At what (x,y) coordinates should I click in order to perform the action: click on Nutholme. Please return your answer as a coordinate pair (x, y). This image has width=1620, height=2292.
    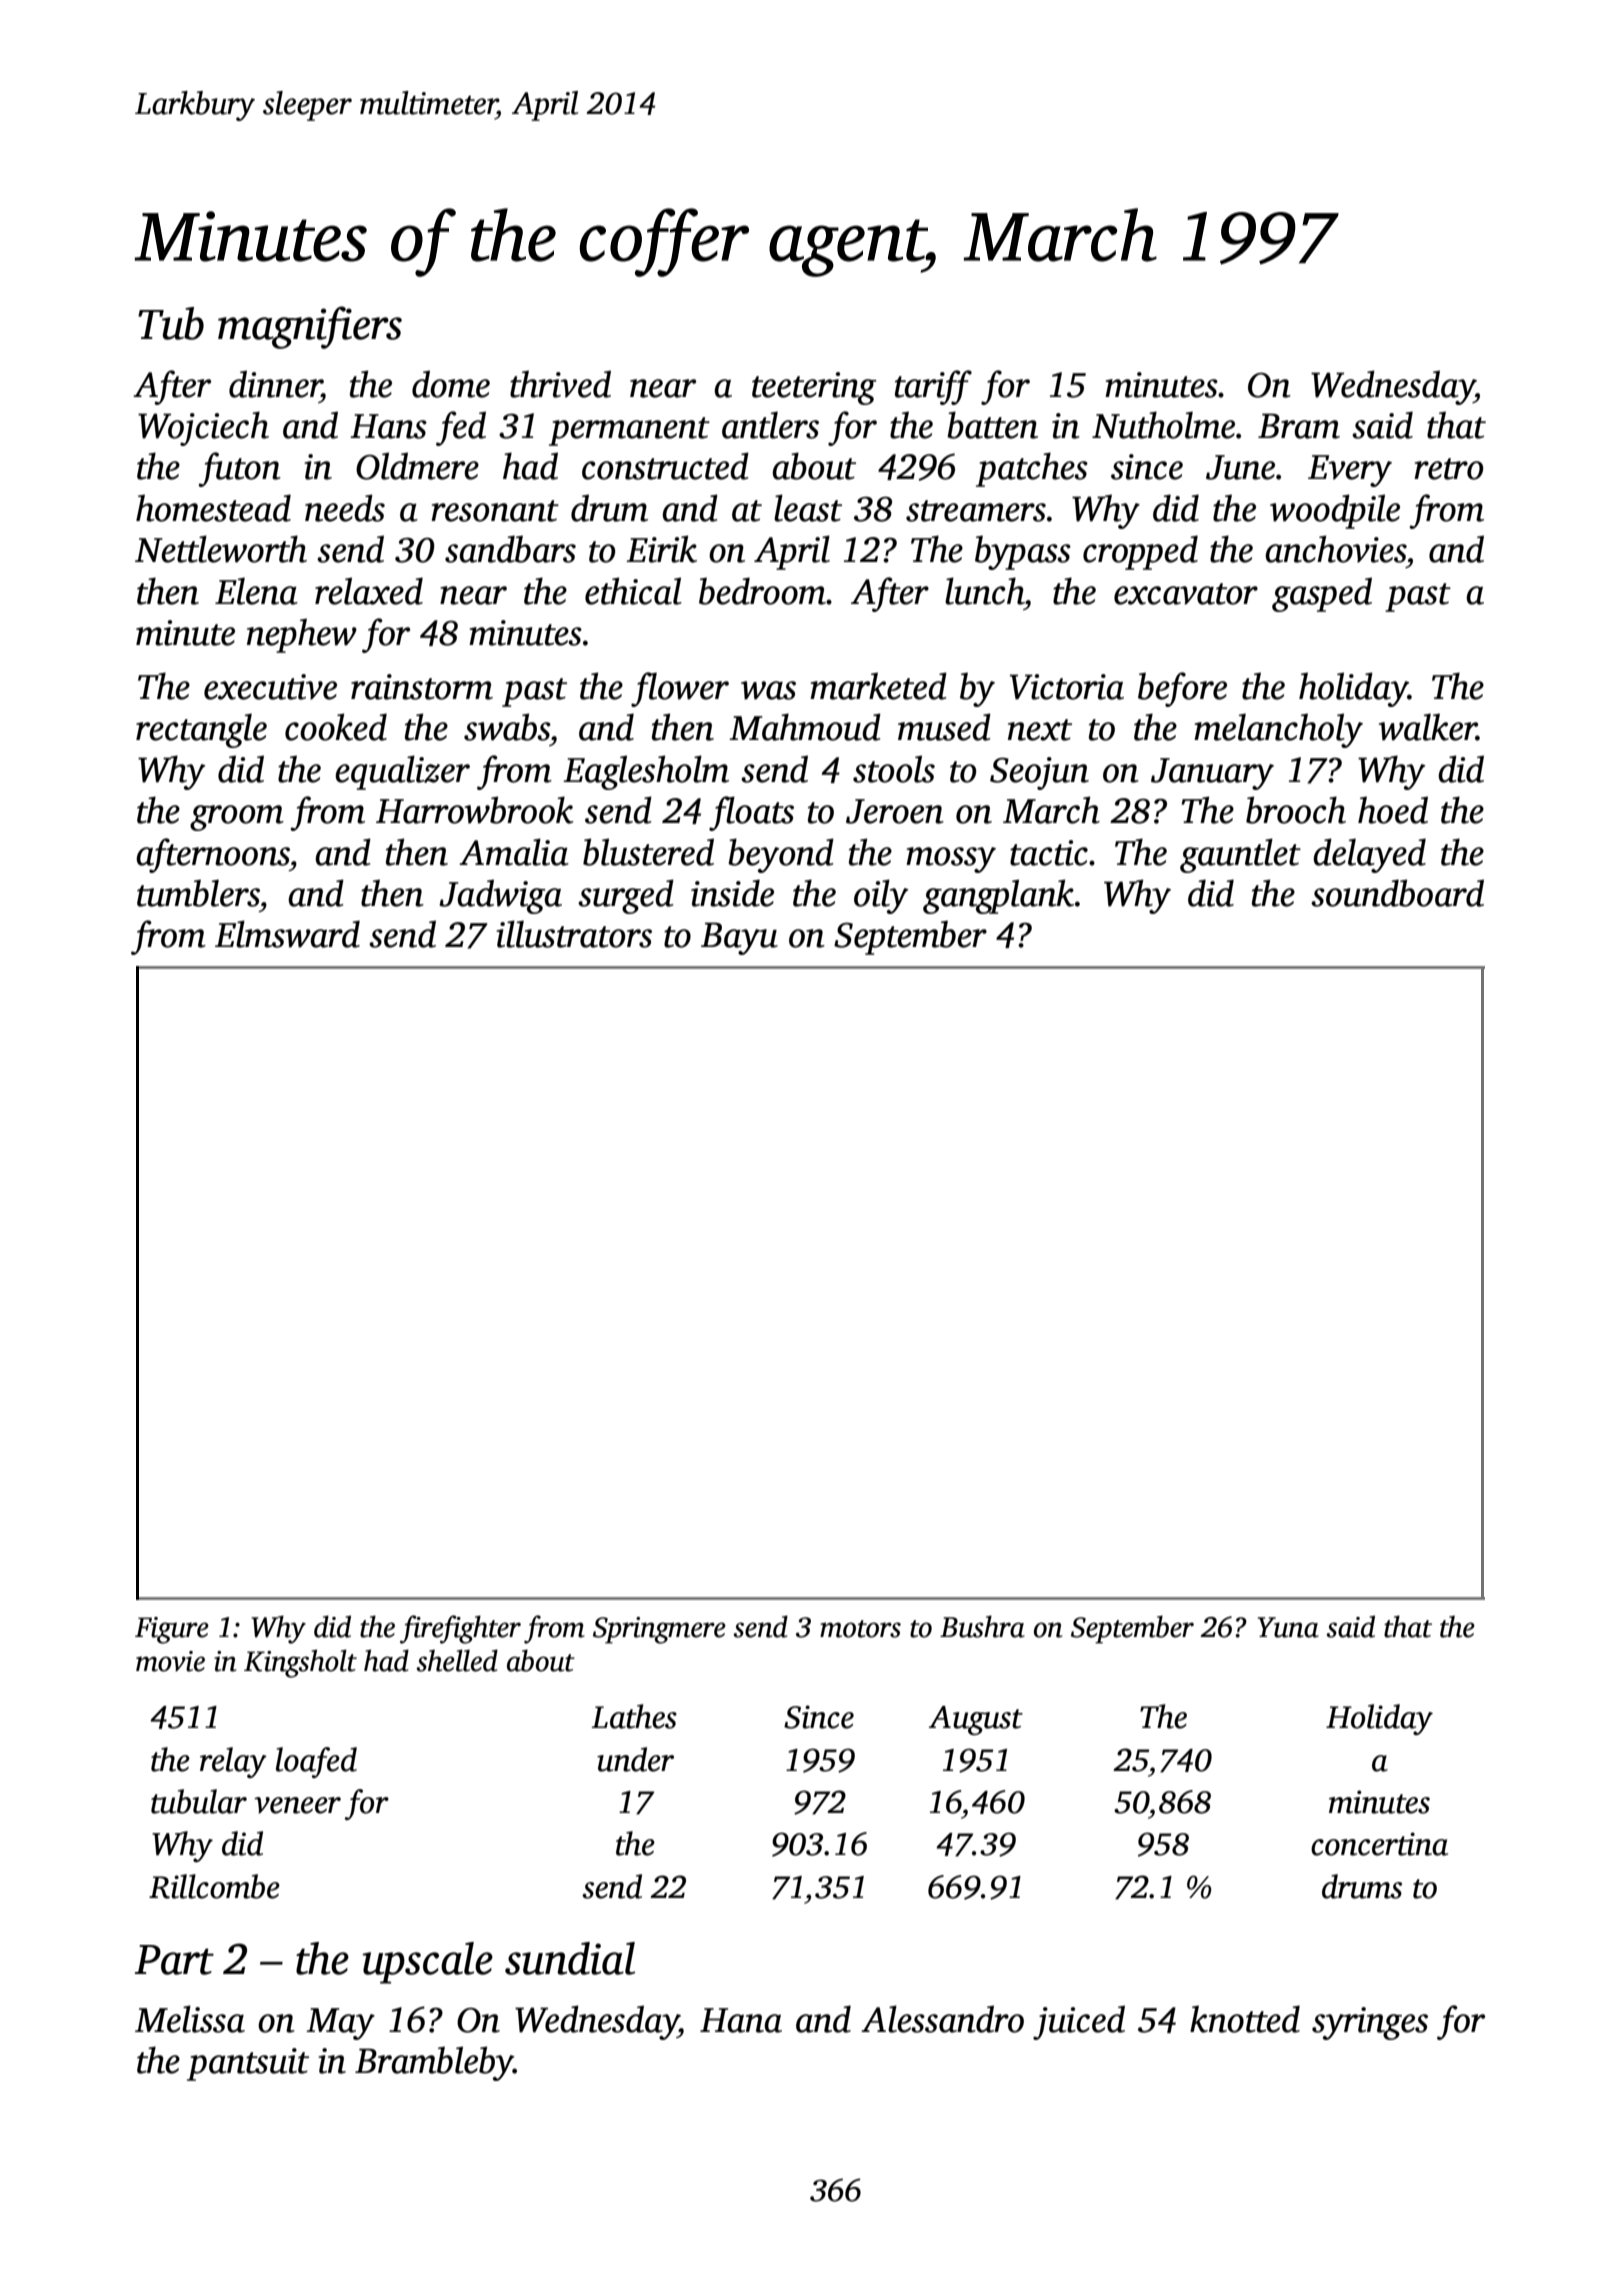
    Looking at the image, I should click on (1163, 425).
